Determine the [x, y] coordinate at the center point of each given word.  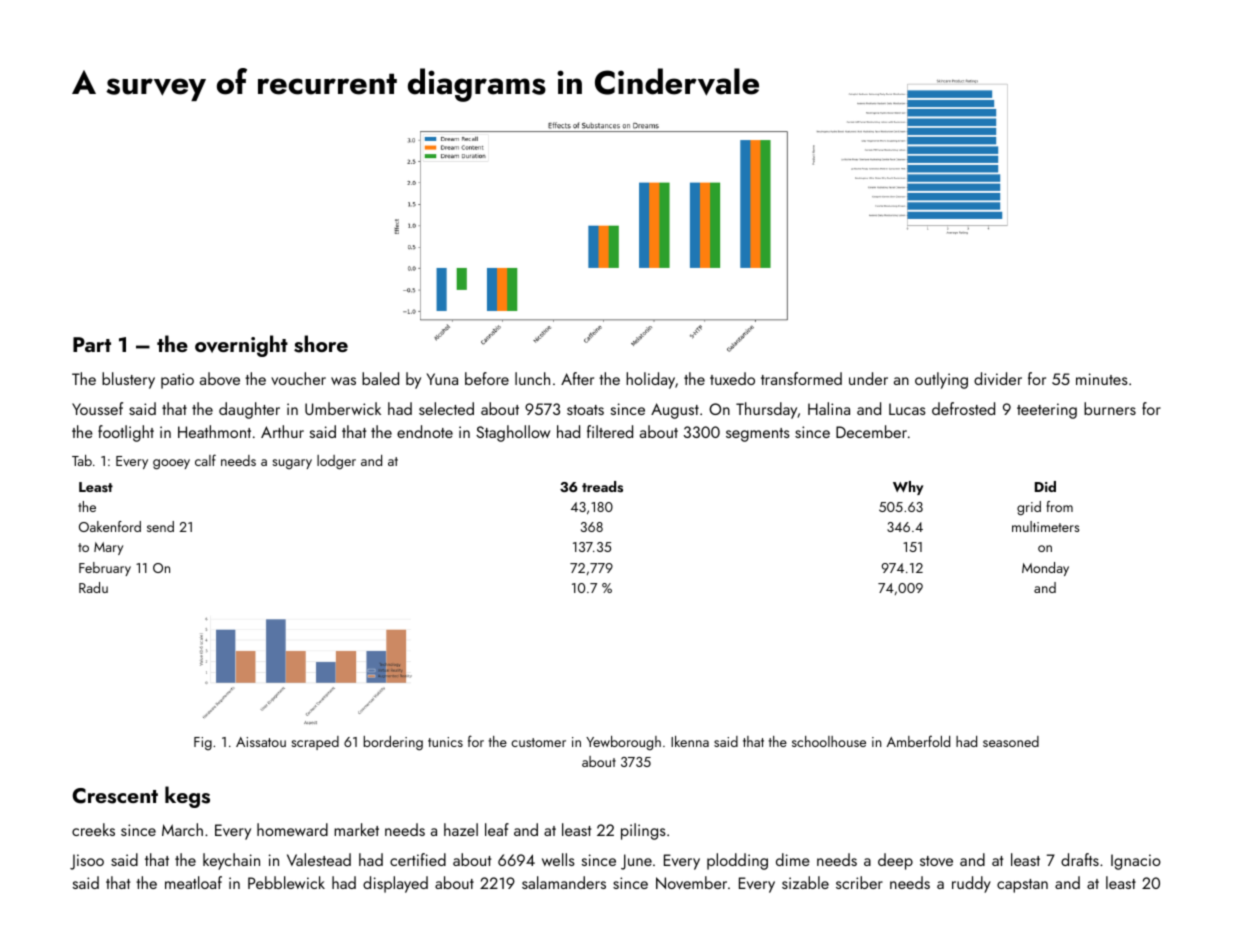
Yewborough [623, 743]
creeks [93, 829]
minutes [1102, 379]
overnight [241, 346]
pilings [643, 831]
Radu [93, 587]
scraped [315, 743]
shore [321, 344]
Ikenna [690, 741]
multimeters [1045, 526]
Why [908, 488]
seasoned [1011, 741]
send [160, 526]
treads [602, 487]
